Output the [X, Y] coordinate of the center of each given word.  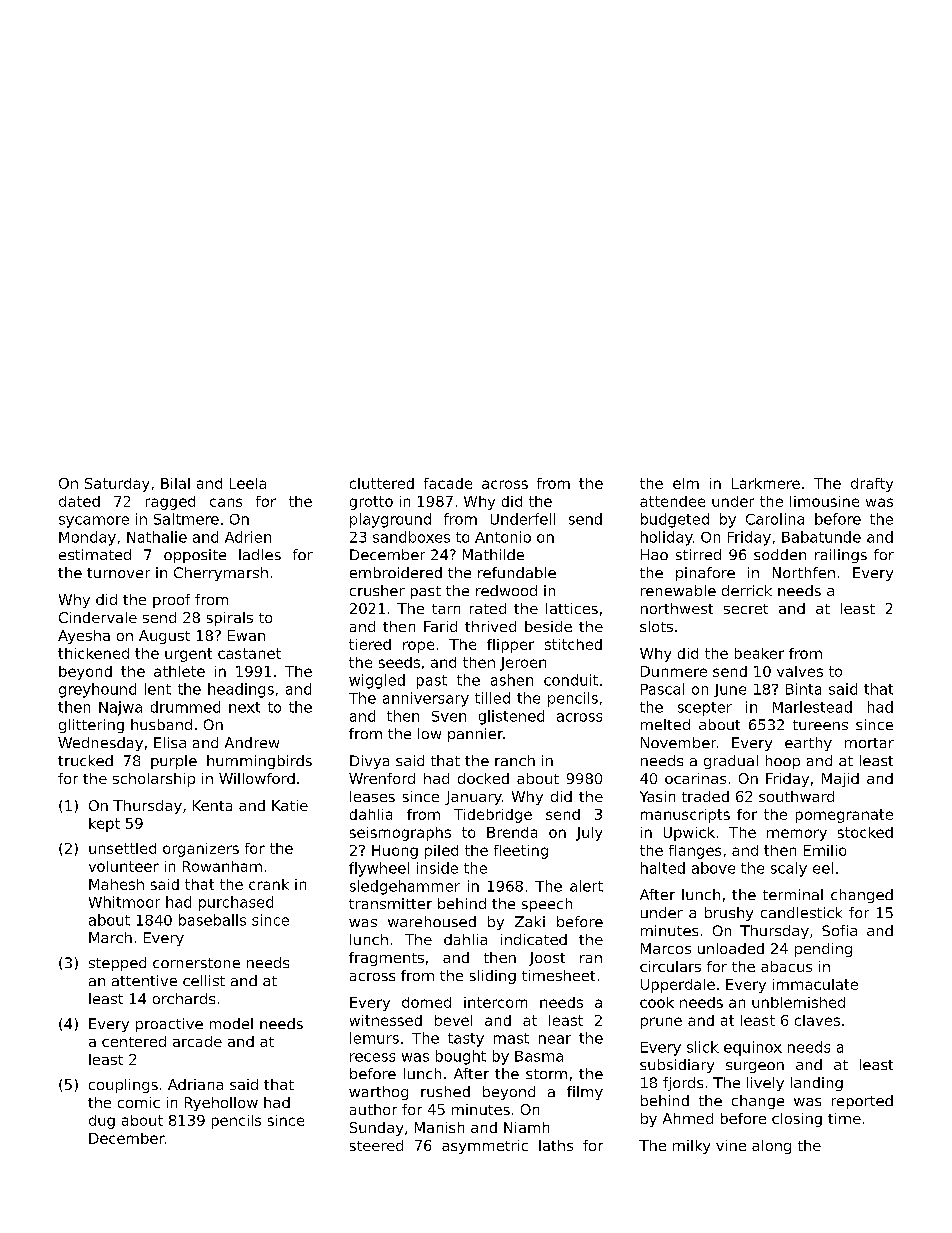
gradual [731, 762]
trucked [85, 760]
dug [102, 1122]
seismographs [400, 834]
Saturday [117, 485]
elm [686, 483]
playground [390, 520]
